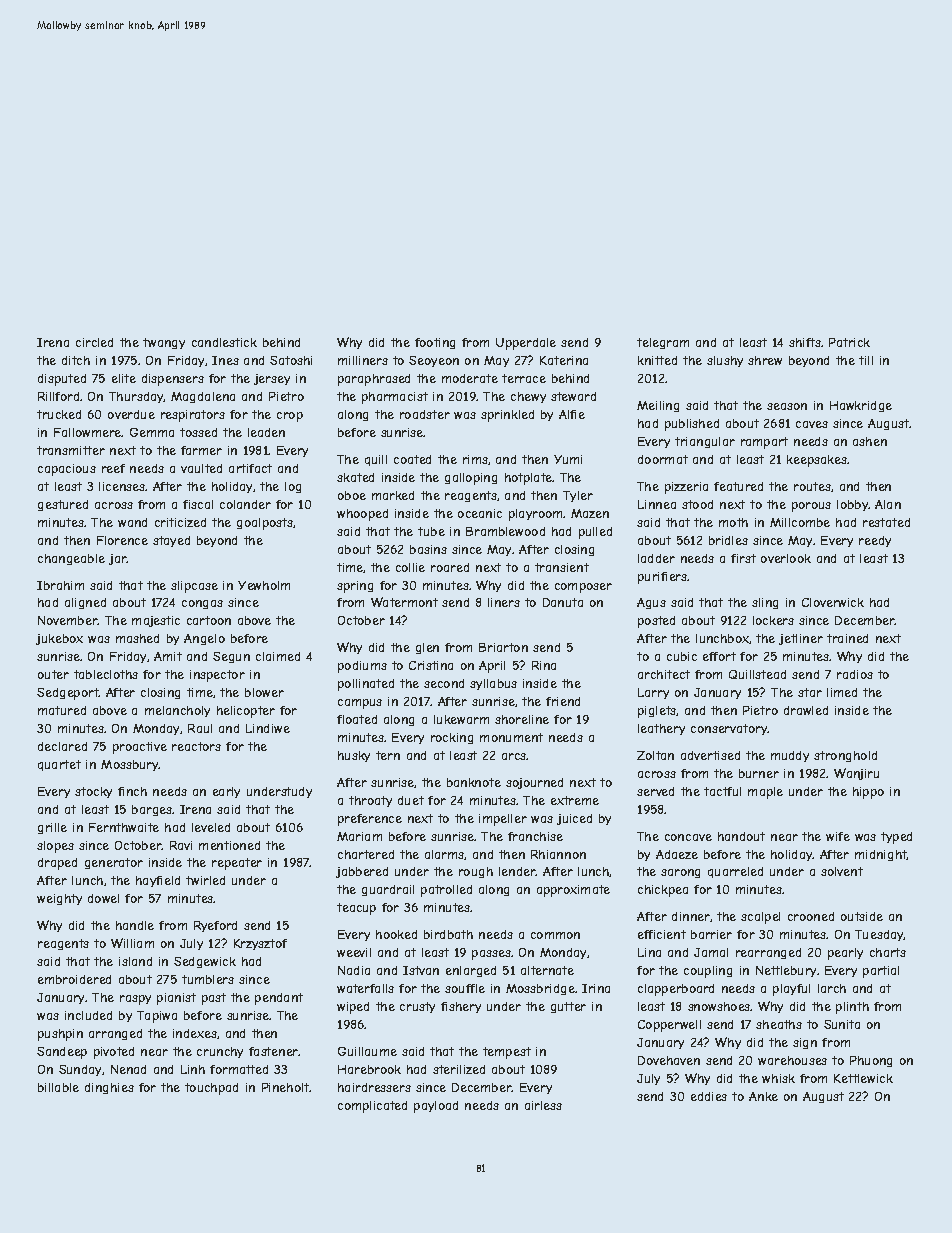  I want to click on elite, so click(124, 378).
